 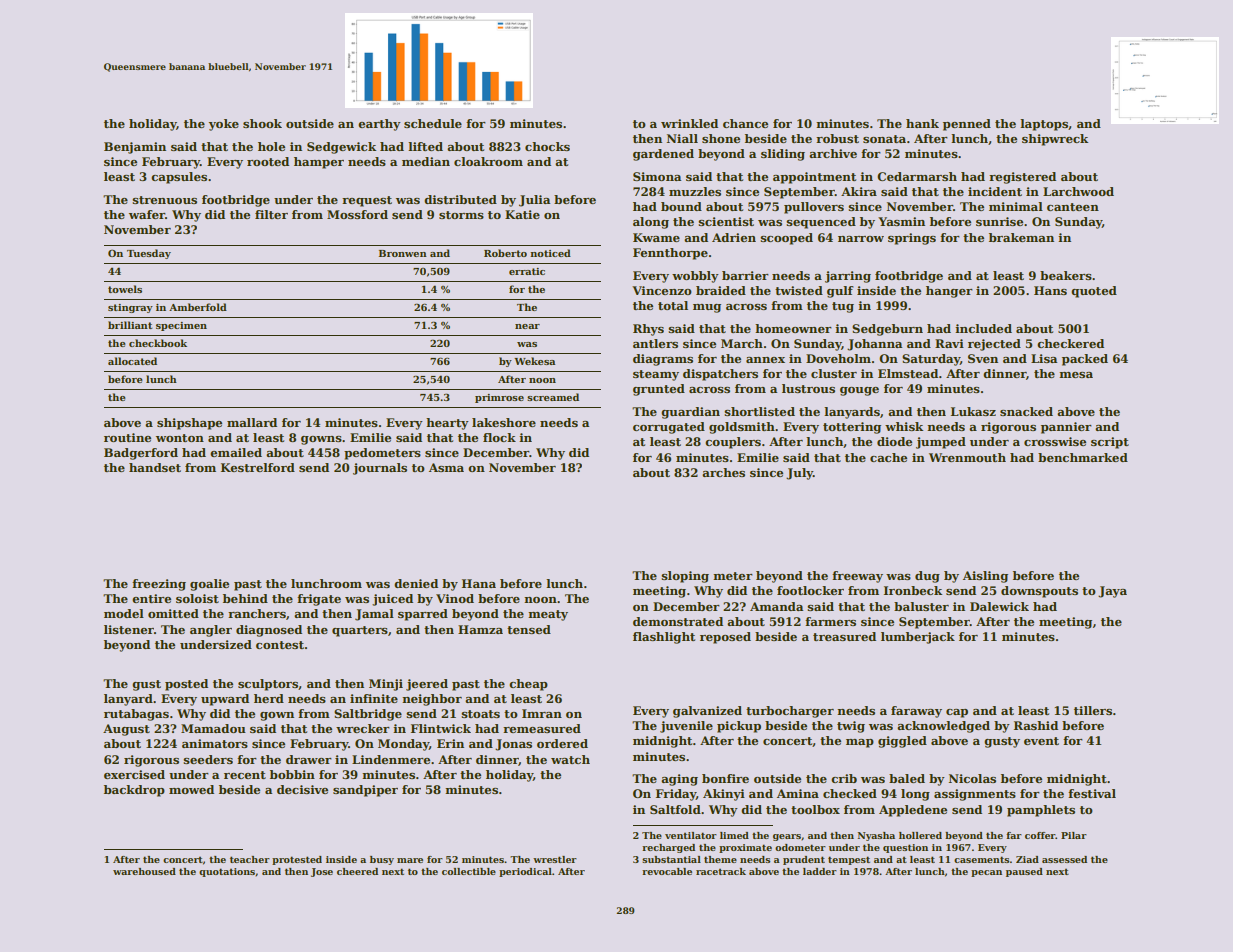 I want to click on baluster, so click(x=921, y=606).
